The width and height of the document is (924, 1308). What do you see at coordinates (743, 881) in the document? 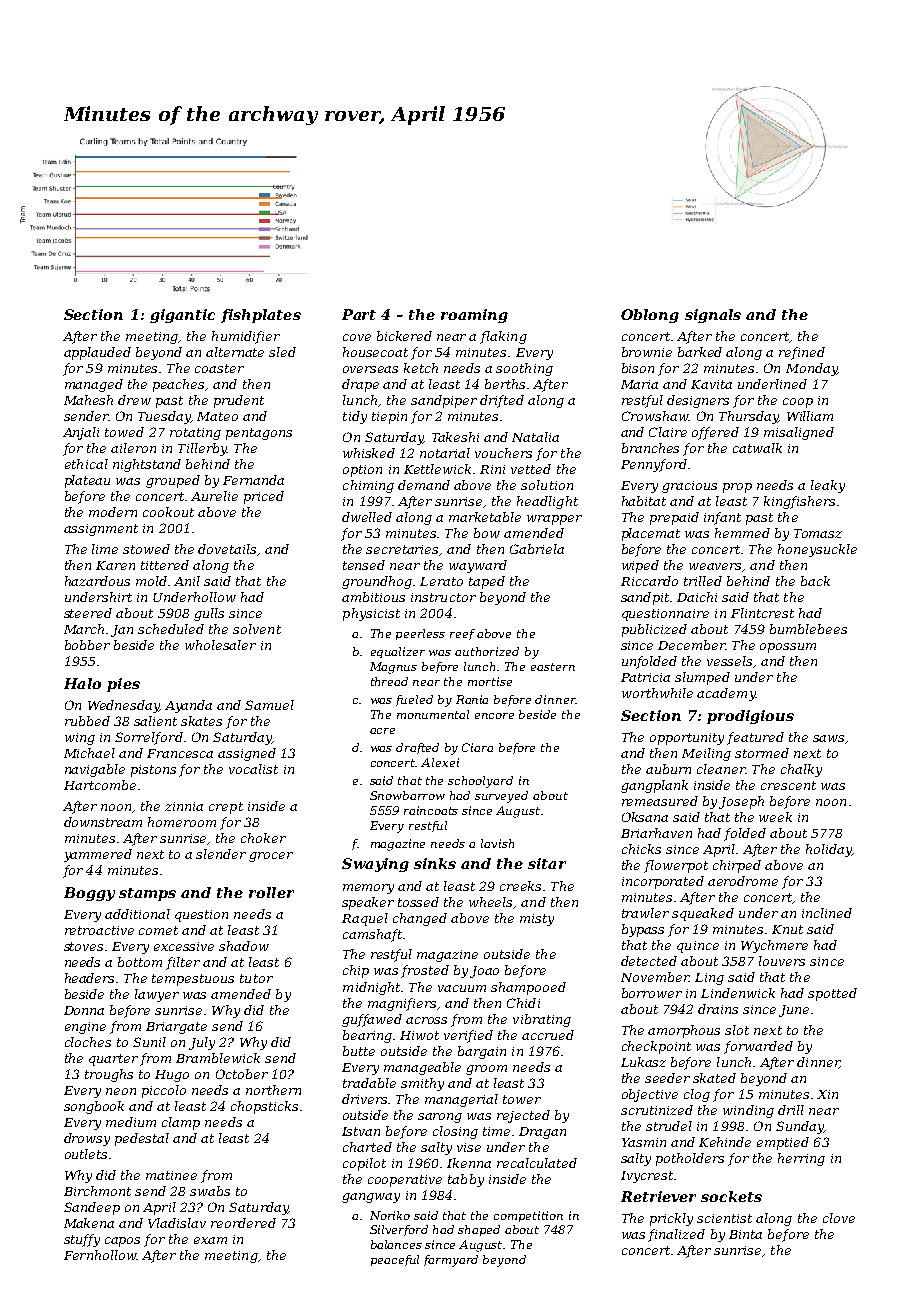
I see `aerodrome` at bounding box center [743, 881].
